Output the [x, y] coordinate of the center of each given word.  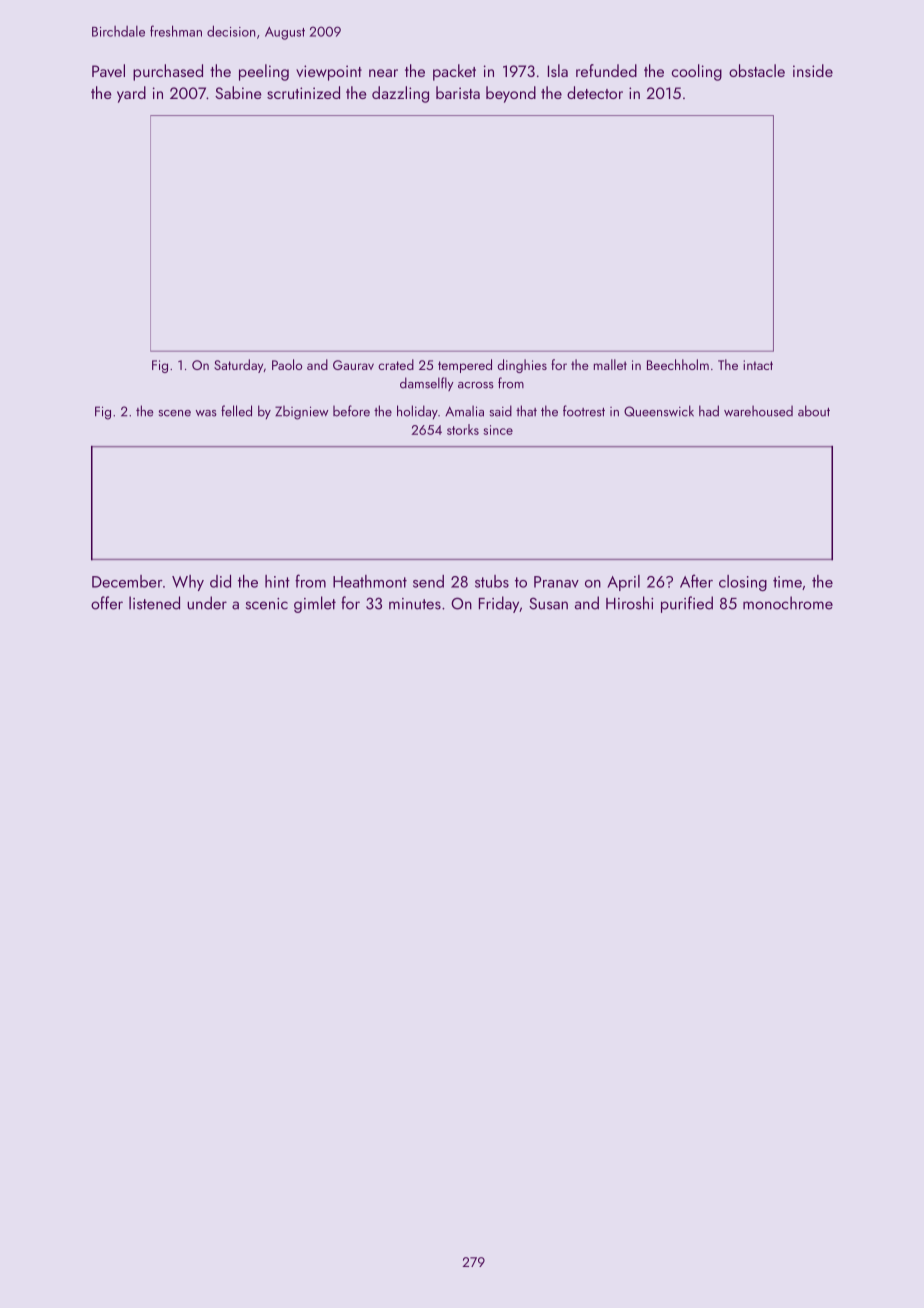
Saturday [238, 366]
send [428, 581]
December [127, 581]
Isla [558, 70]
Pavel [108, 70]
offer [107, 603]
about [814, 411]
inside [813, 70]
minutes [415, 604]
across [476, 385]
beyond [511, 94]
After [696, 581]
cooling [697, 72]
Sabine [238, 92]
